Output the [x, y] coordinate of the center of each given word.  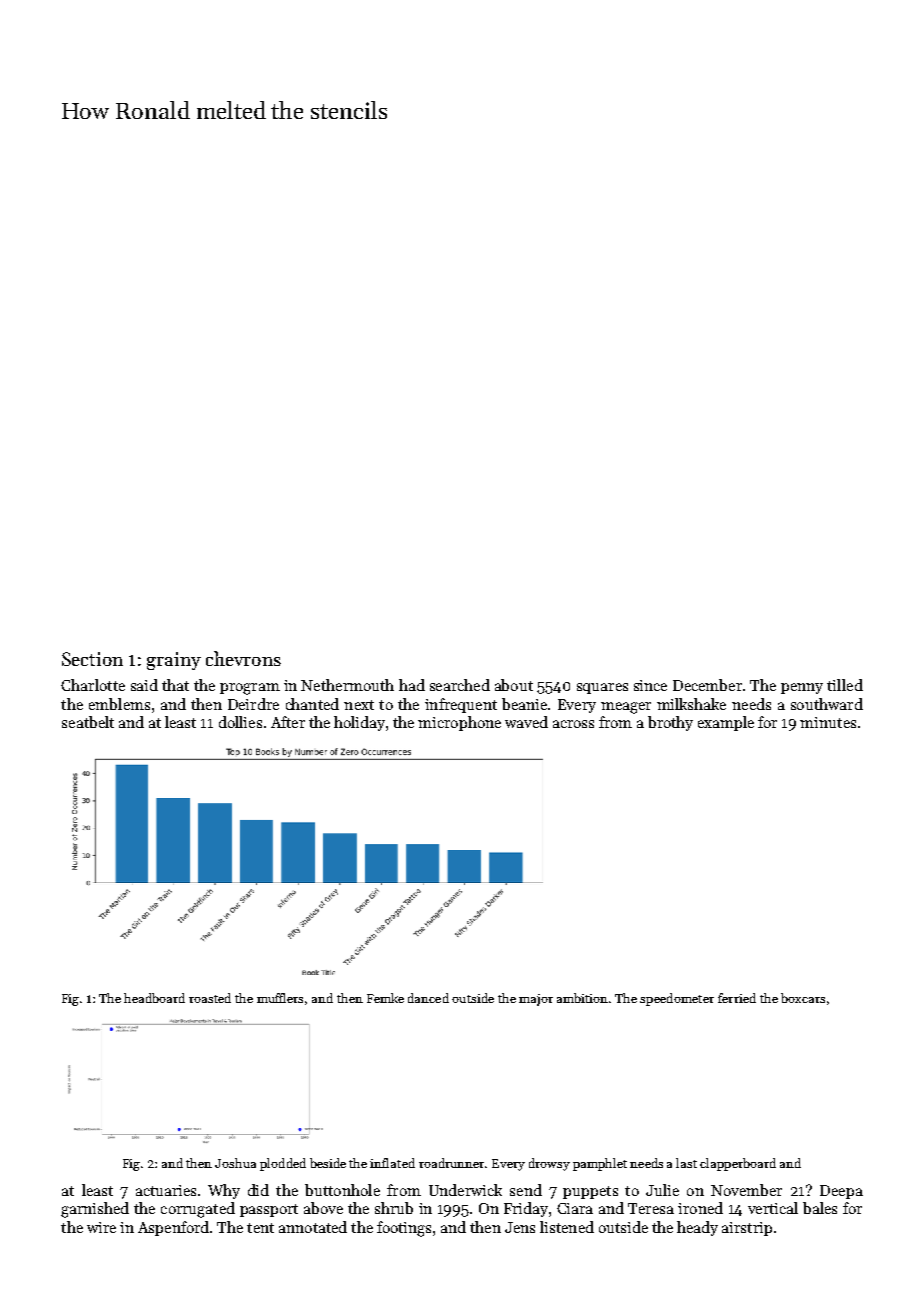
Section [92, 659]
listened [567, 1227]
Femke [385, 998]
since [650, 685]
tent [260, 1228]
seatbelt [88, 722]
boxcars [803, 998]
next [359, 705]
